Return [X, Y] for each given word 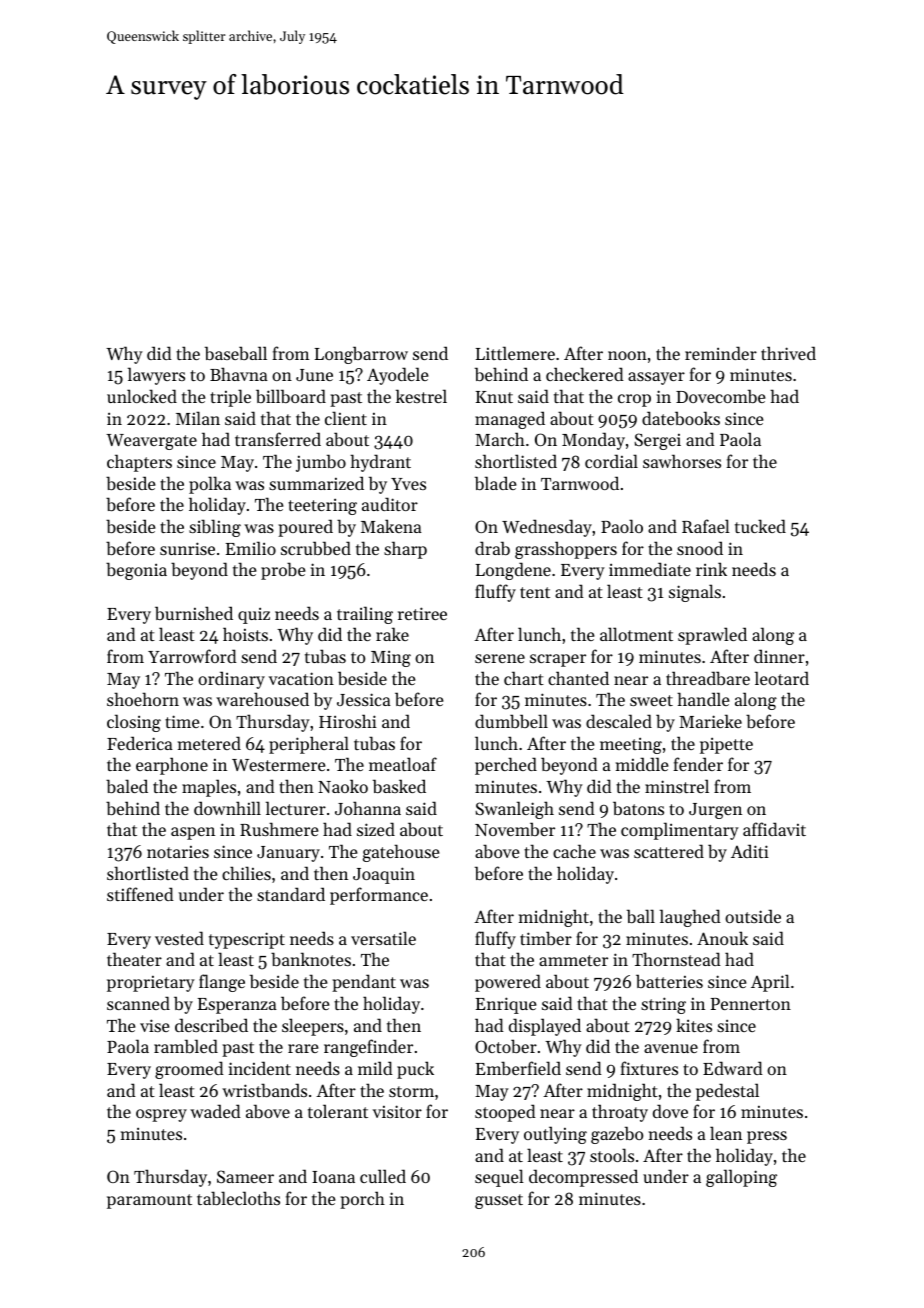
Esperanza [237, 1006]
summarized [316, 483]
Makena [391, 526]
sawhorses [682, 461]
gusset [499, 1201]
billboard [291, 396]
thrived [788, 353]
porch [362, 1200]
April [770, 983]
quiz [254, 615]
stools [612, 1155]
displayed [545, 1027]
